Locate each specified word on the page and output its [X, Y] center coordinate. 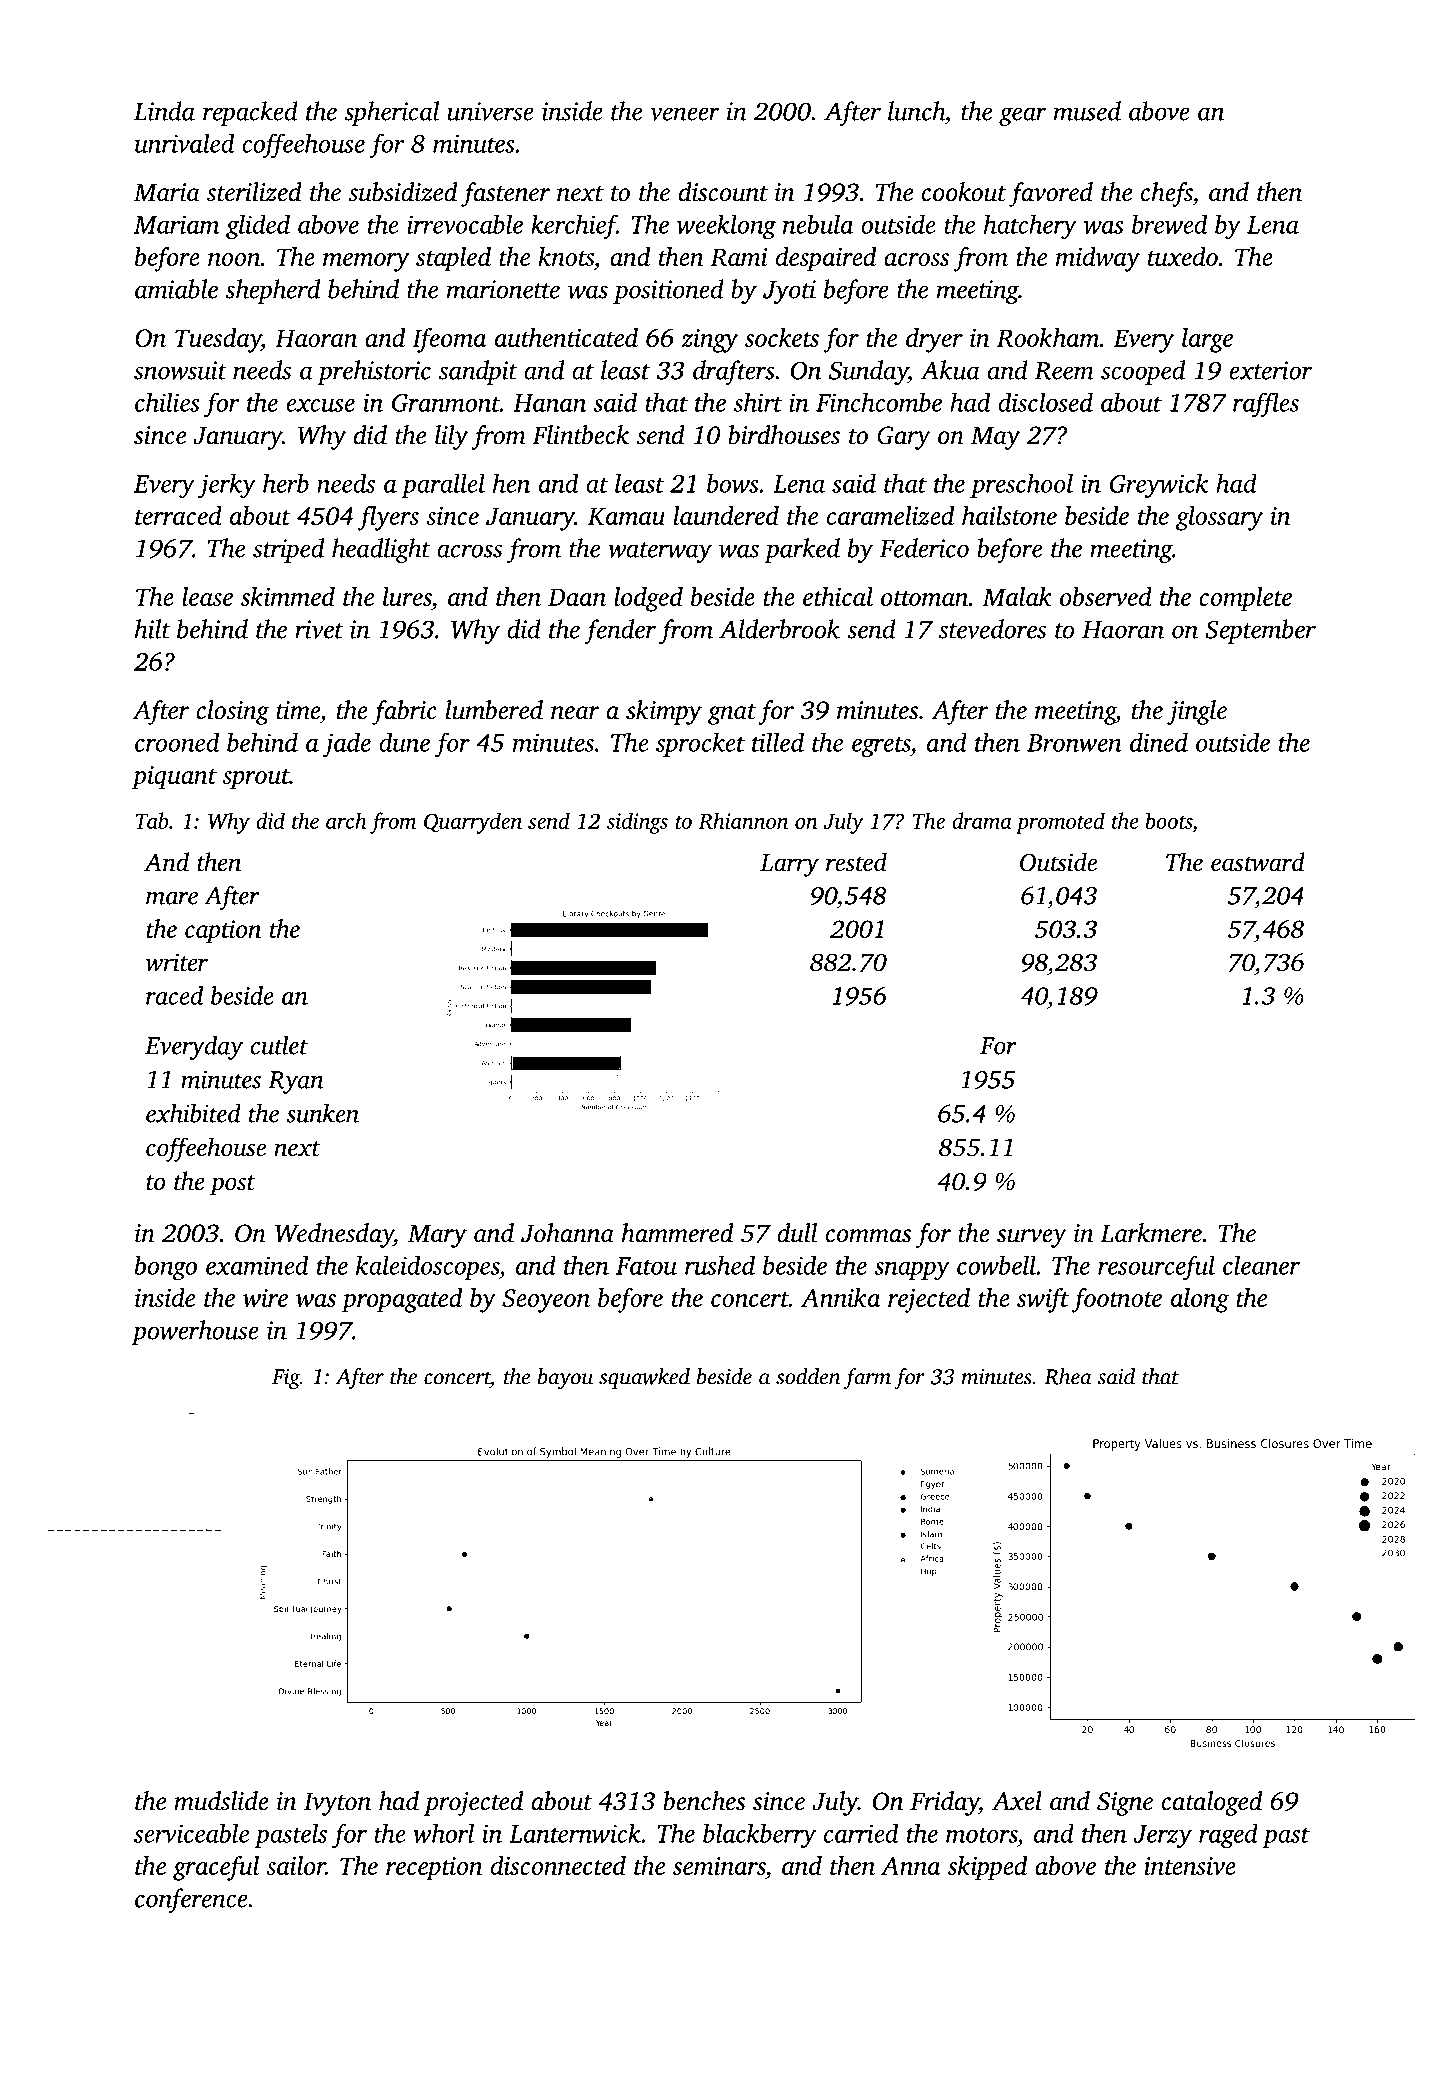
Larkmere [1151, 1233]
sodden [808, 1376]
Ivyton [337, 1804]
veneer [685, 114]
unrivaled [184, 143]
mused [1087, 111]
